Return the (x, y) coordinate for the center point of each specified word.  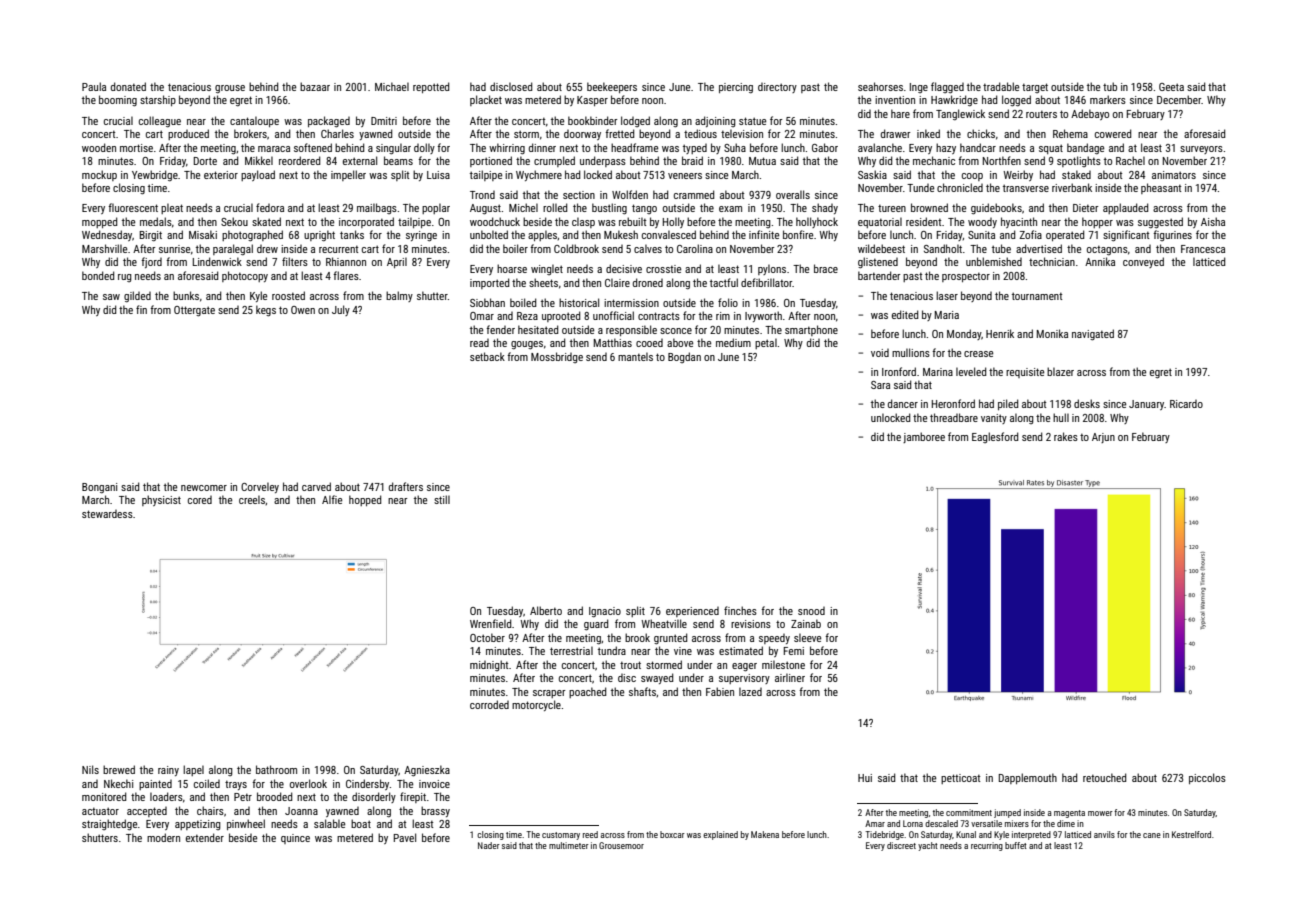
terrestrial (571, 650)
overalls (793, 194)
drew (267, 249)
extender (205, 837)
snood (811, 611)
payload (258, 175)
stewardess (107, 514)
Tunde (920, 188)
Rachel (1130, 160)
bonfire (798, 234)
